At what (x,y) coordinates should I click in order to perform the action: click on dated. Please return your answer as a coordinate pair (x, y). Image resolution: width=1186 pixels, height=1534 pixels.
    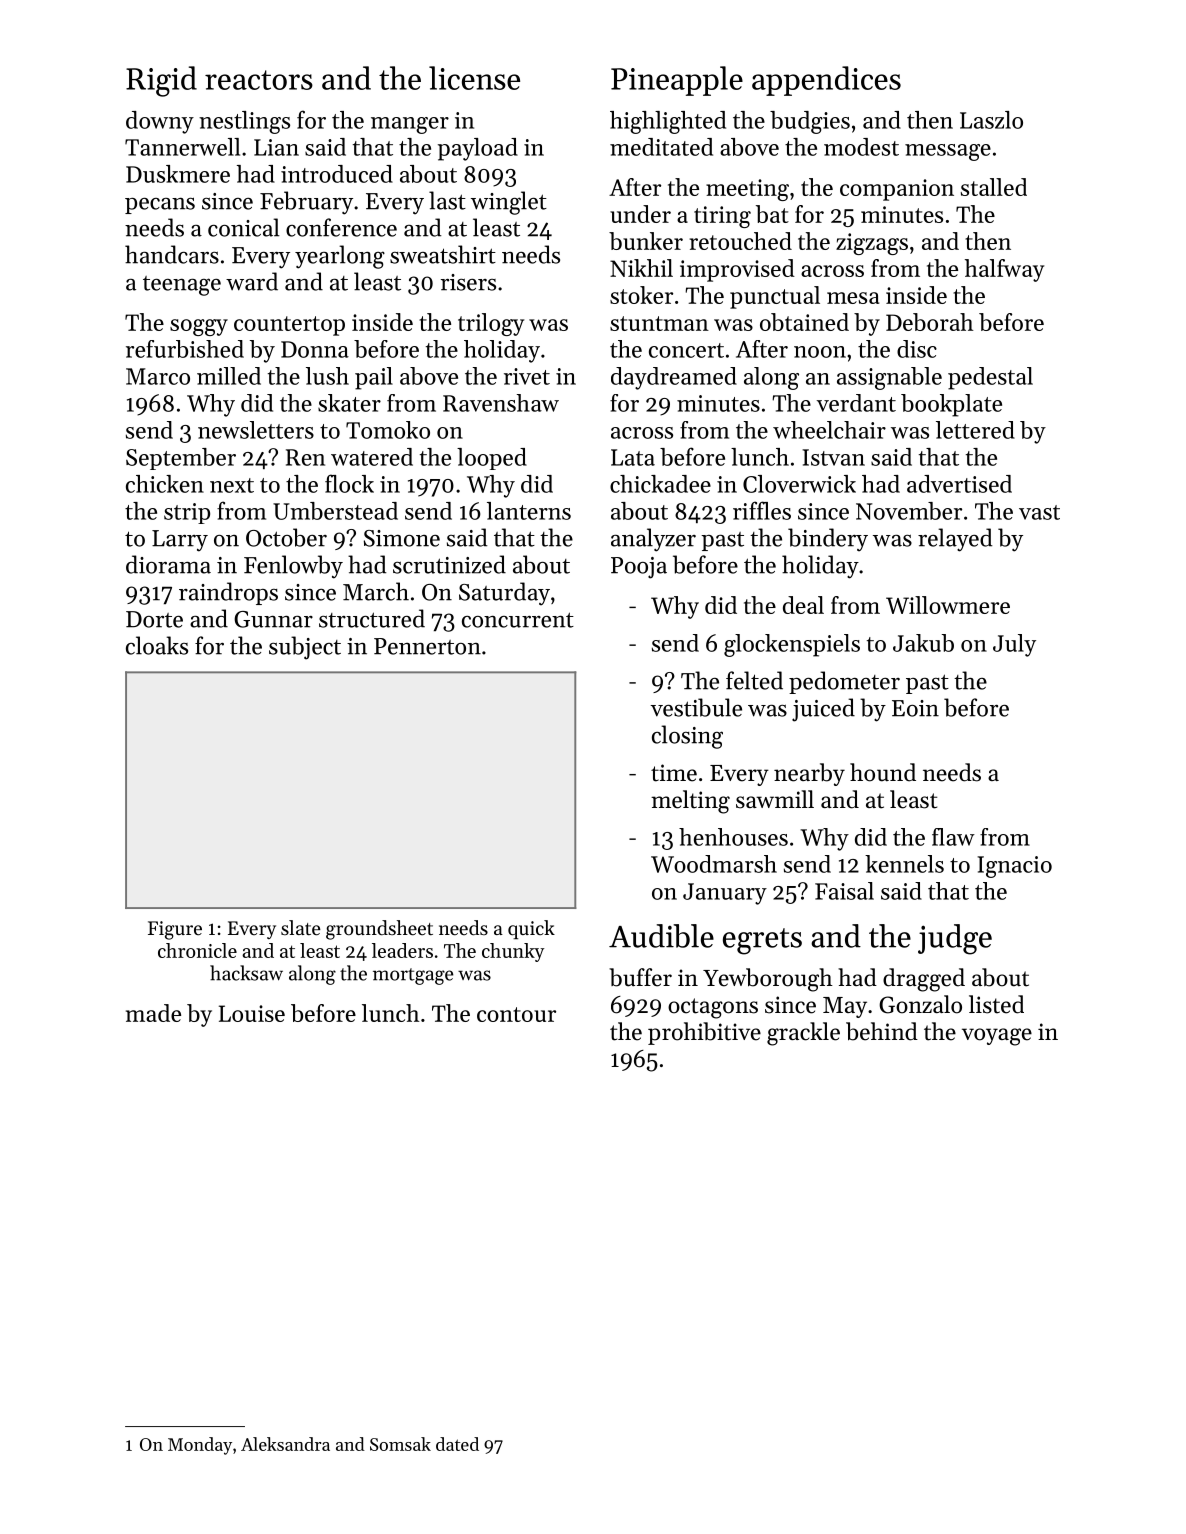
    Looking at the image, I should click on (457, 1444).
